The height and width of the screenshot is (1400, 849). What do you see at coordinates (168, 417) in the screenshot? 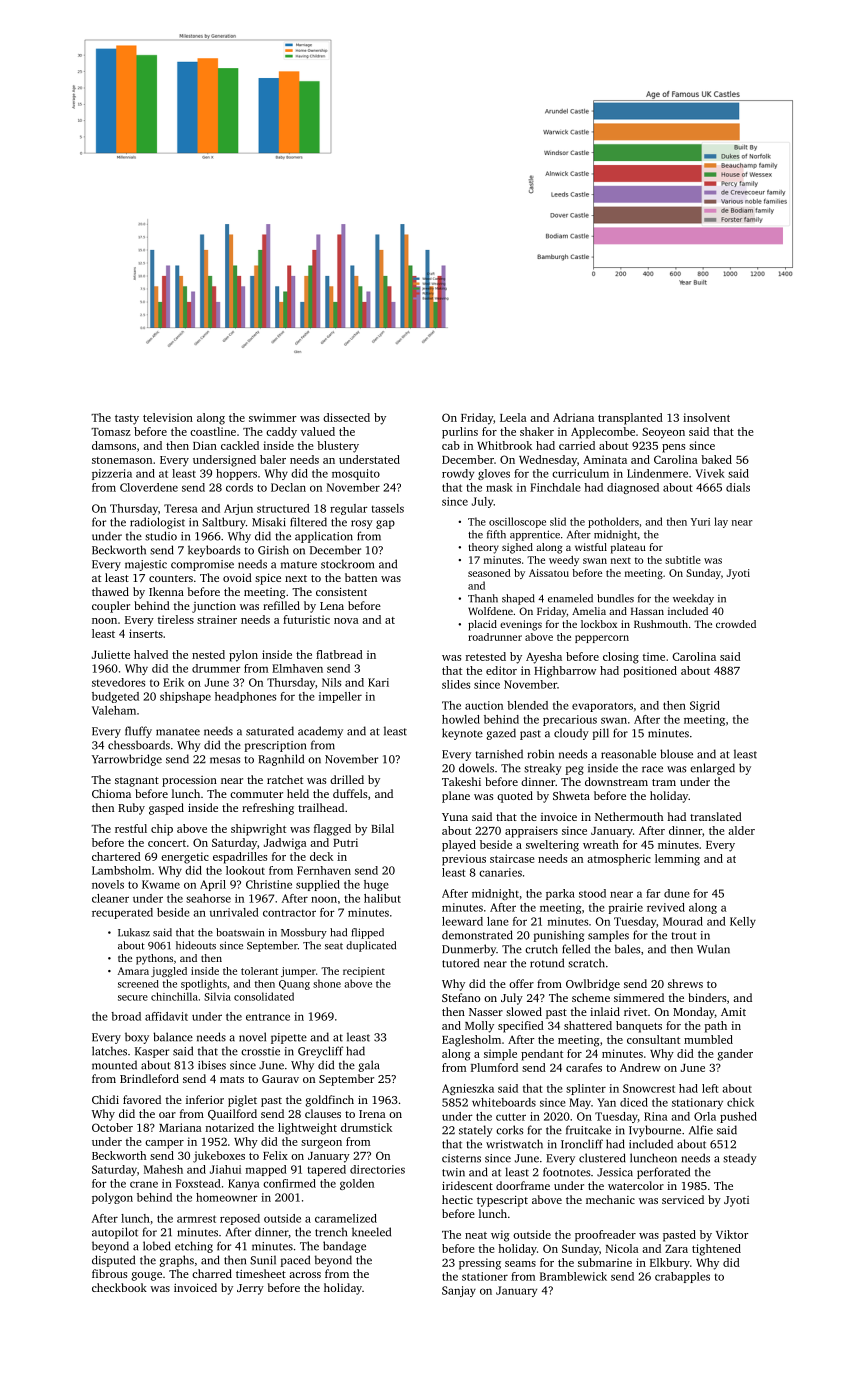
I see `television` at bounding box center [168, 417].
